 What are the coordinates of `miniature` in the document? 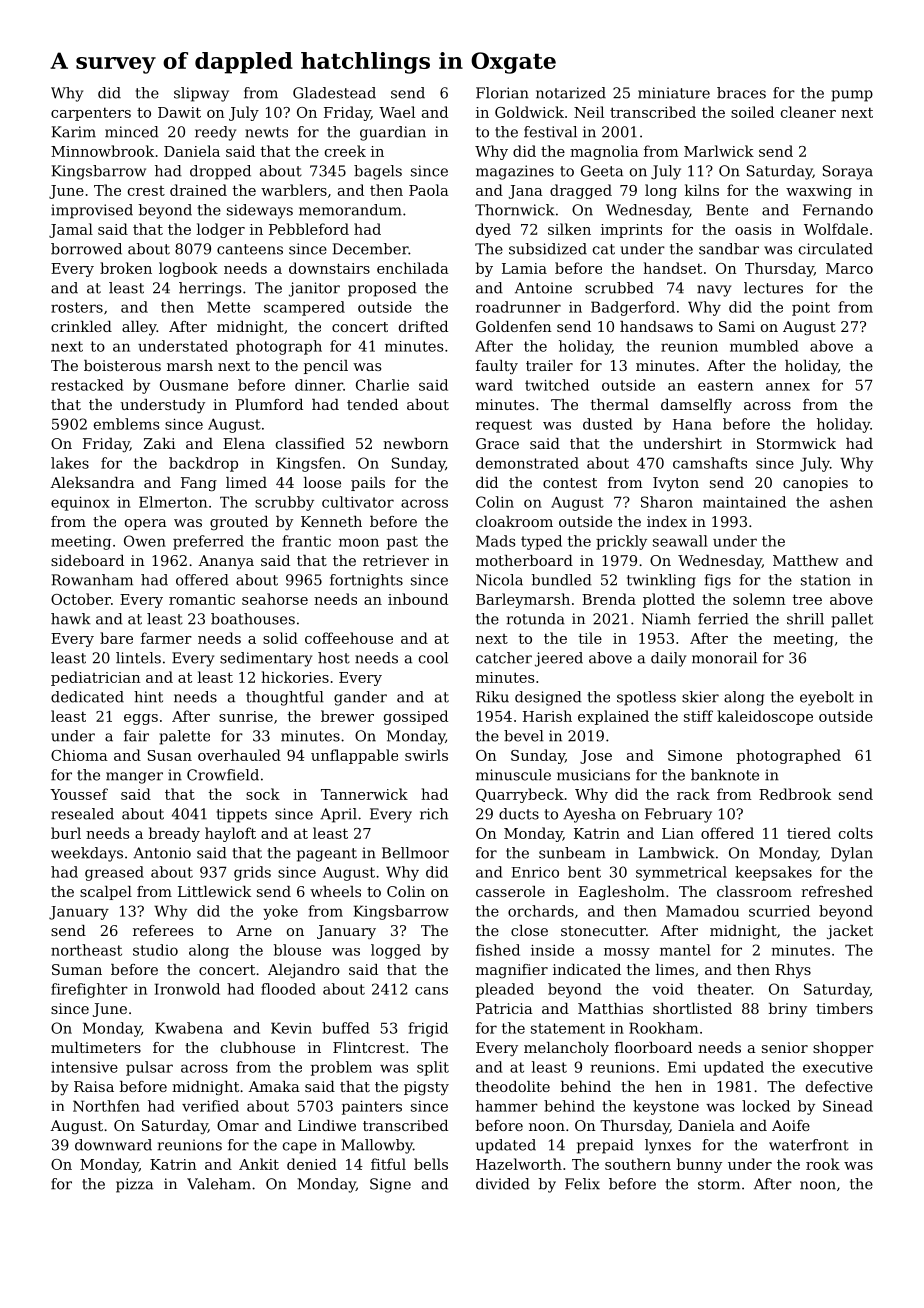 It's located at (674, 93).
